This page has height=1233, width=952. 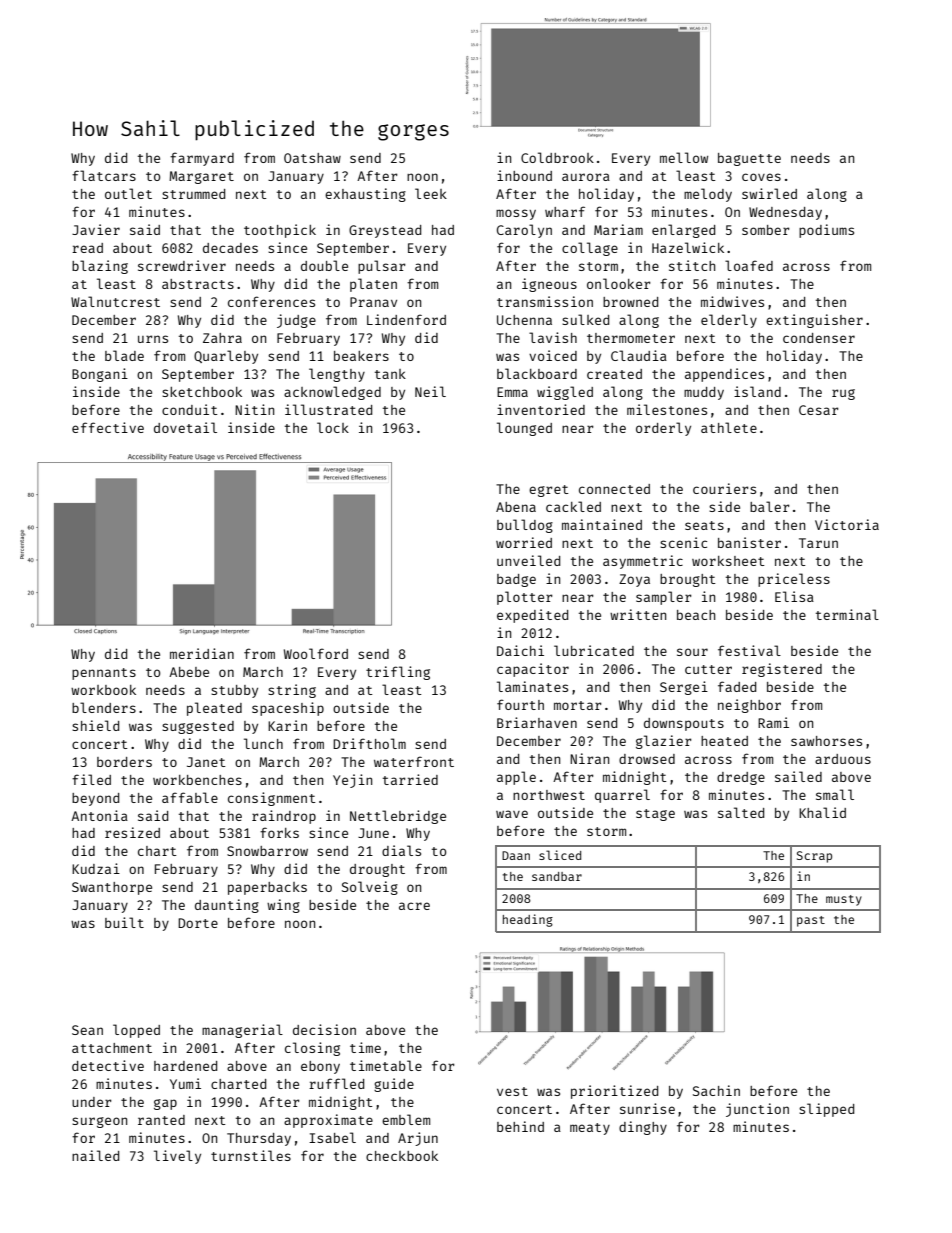 I want to click on flatcars, so click(x=104, y=175).
